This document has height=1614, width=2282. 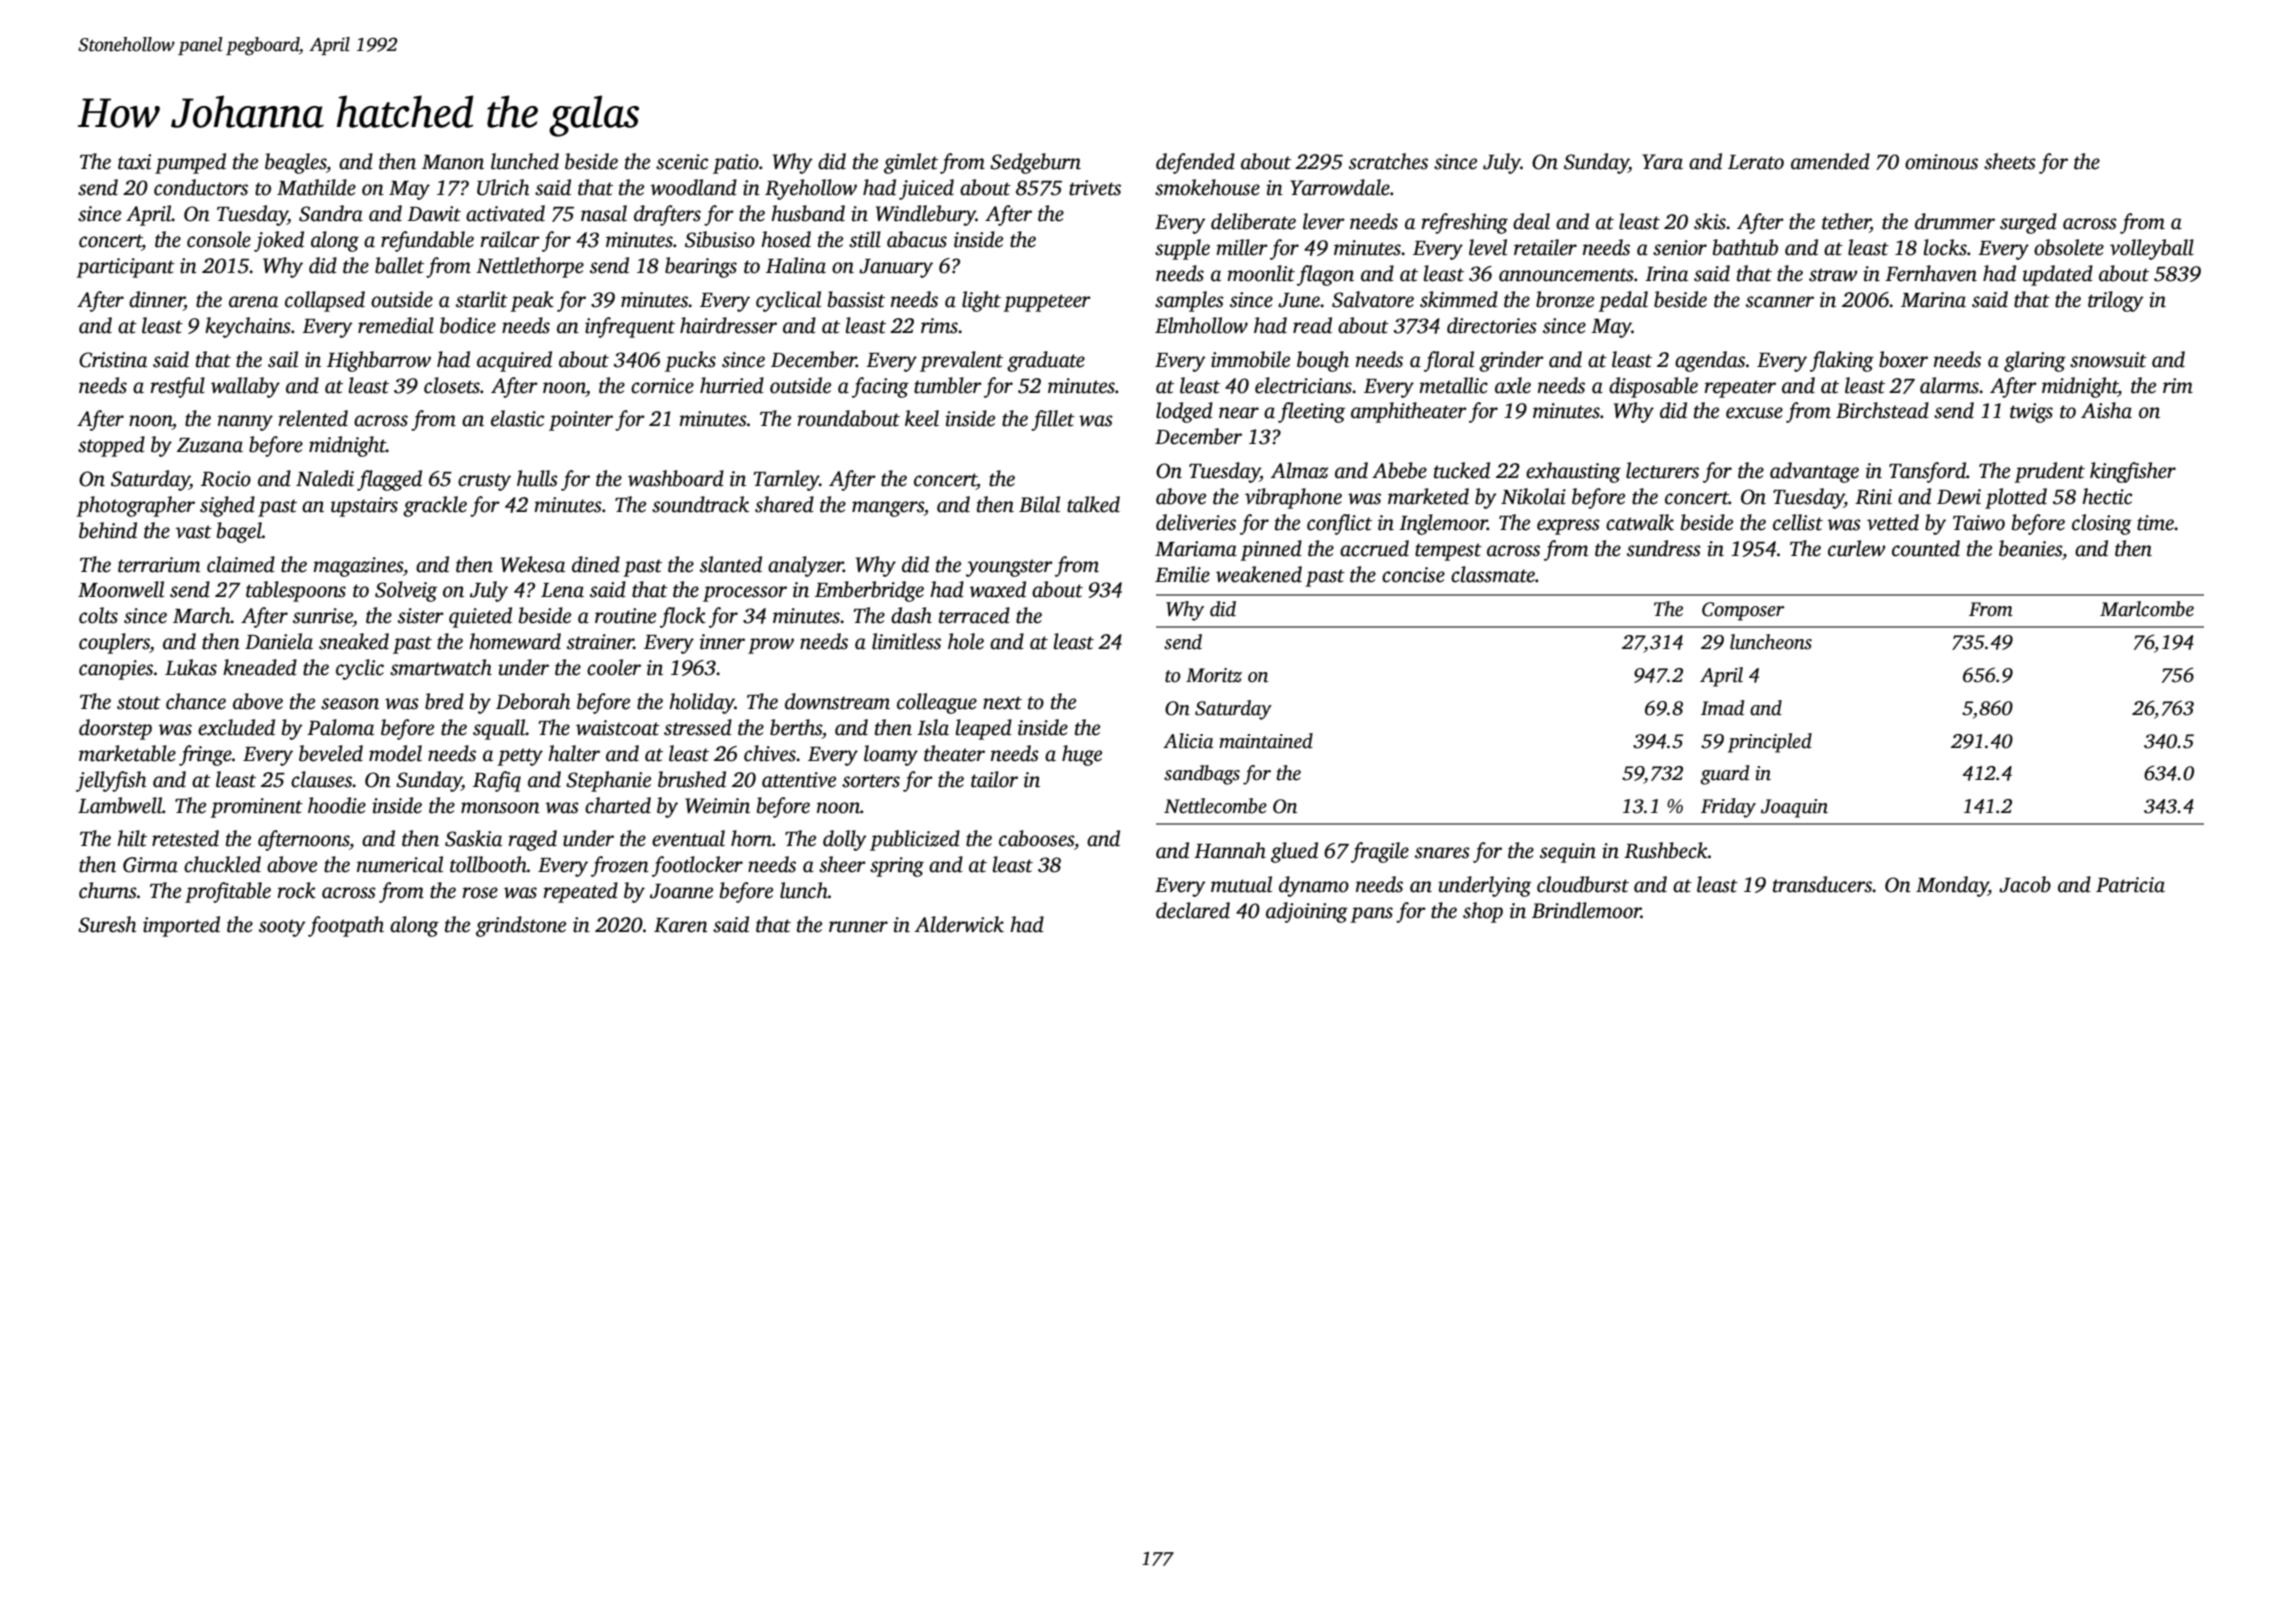 I want to click on defended, so click(x=1195, y=163).
